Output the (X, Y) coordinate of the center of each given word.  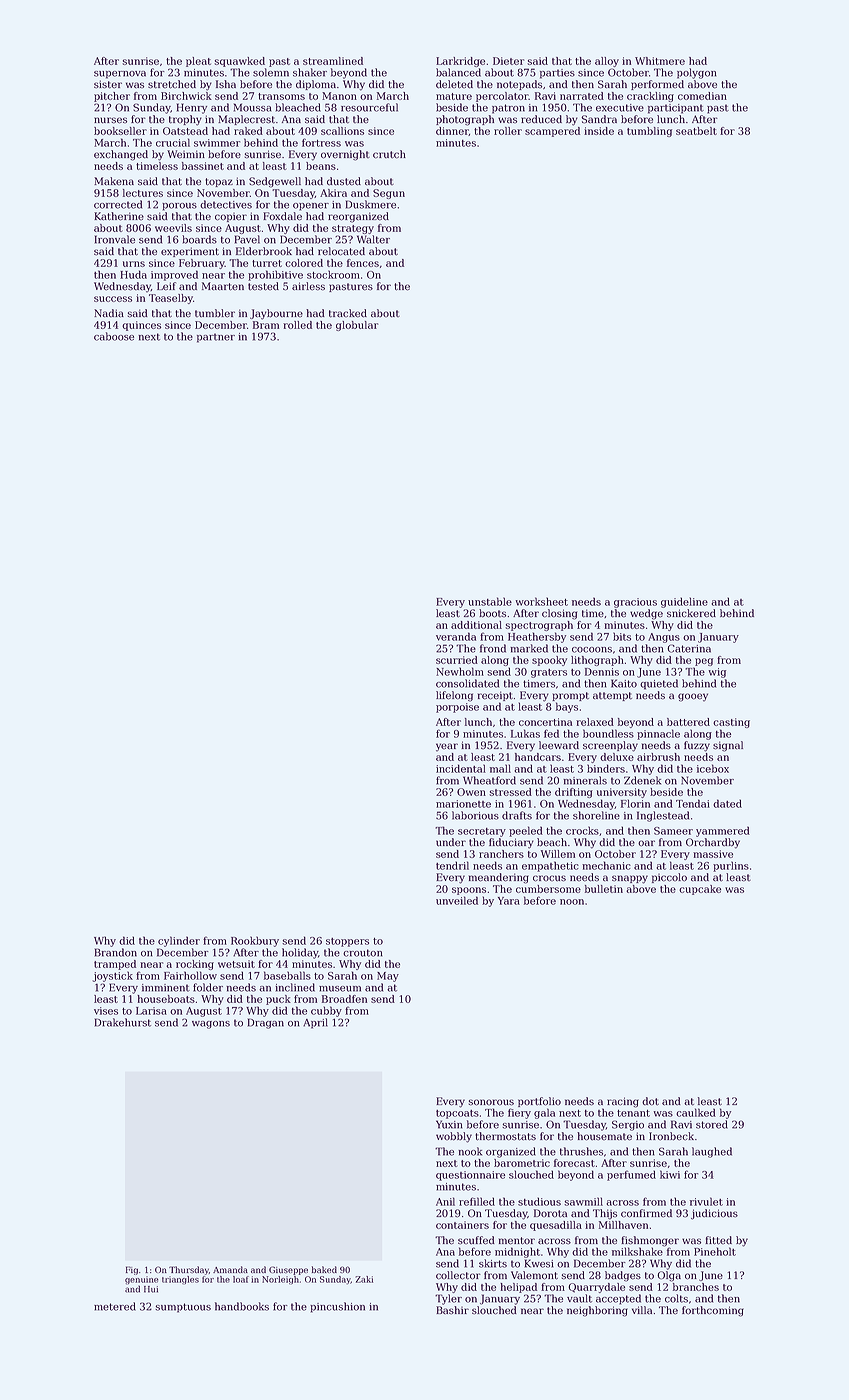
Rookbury (255, 941)
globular (357, 326)
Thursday (189, 1270)
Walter (373, 239)
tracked (348, 313)
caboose (114, 336)
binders (606, 768)
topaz (219, 182)
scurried (457, 660)
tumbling (649, 132)
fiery (519, 1113)
